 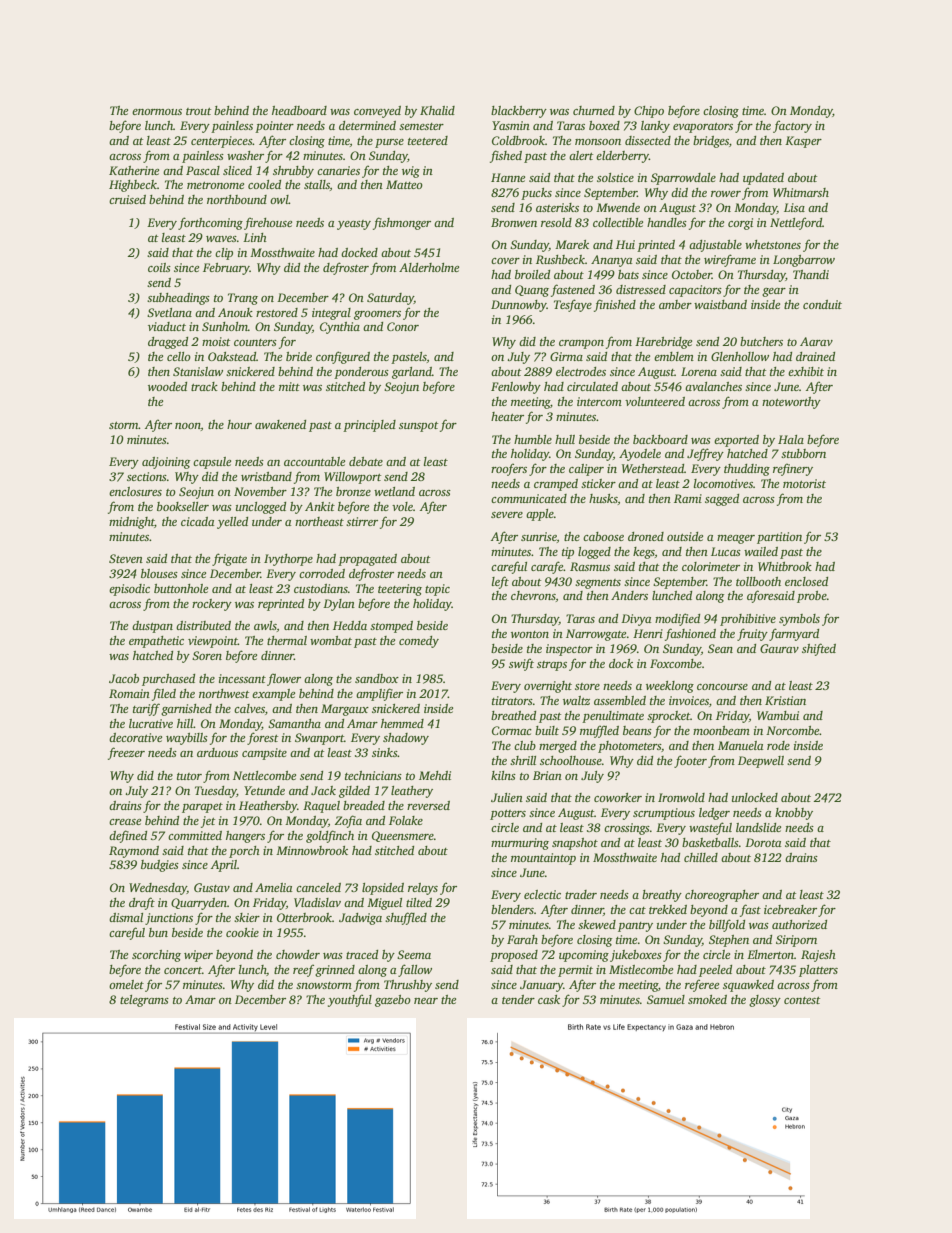 I want to click on Matteo, so click(x=404, y=184).
